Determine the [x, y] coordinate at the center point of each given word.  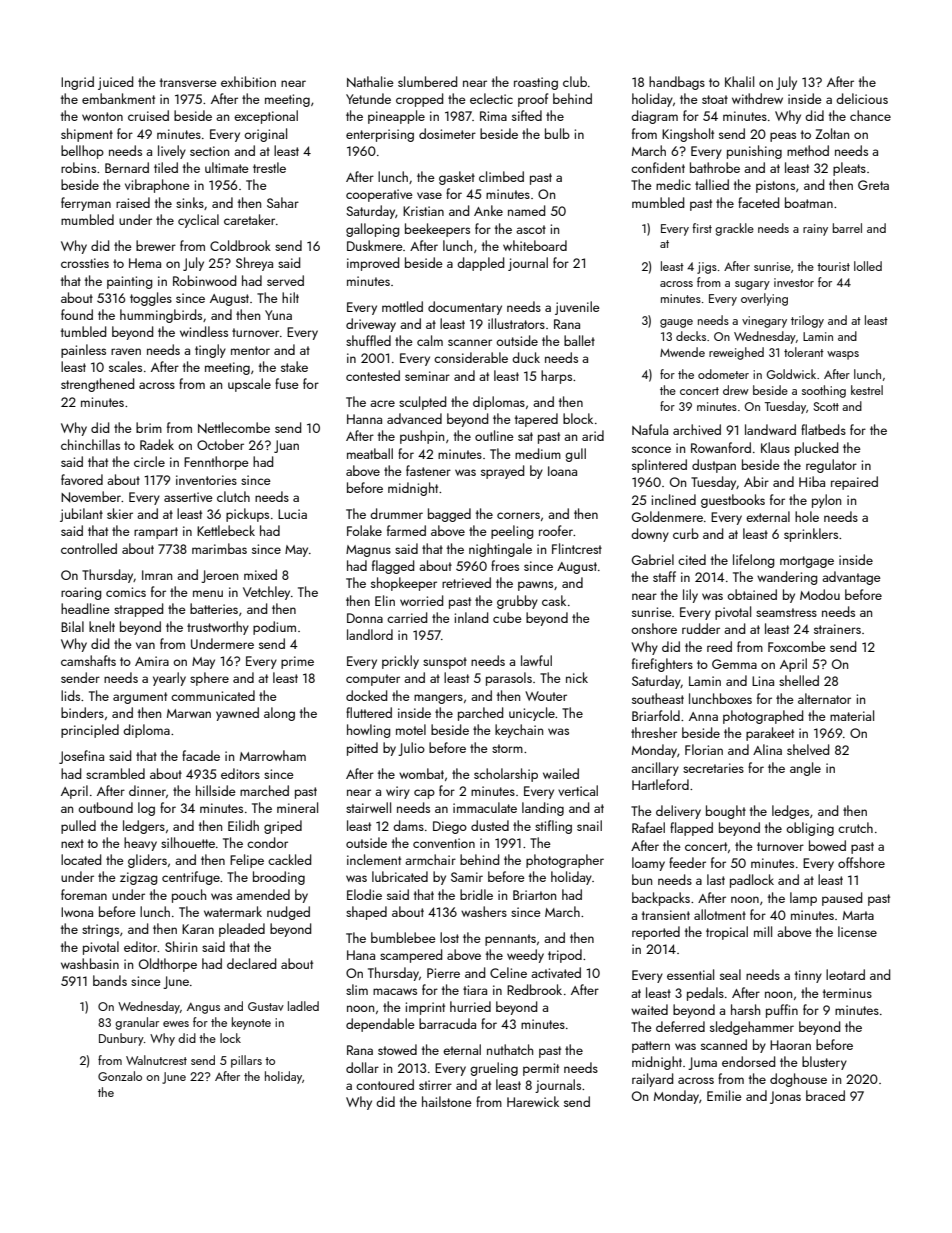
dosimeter [447, 133]
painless [83, 351]
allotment [720, 914]
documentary [465, 308]
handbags [677, 83]
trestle [269, 167]
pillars [246, 1061]
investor [794, 282]
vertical [578, 790]
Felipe [247, 861]
